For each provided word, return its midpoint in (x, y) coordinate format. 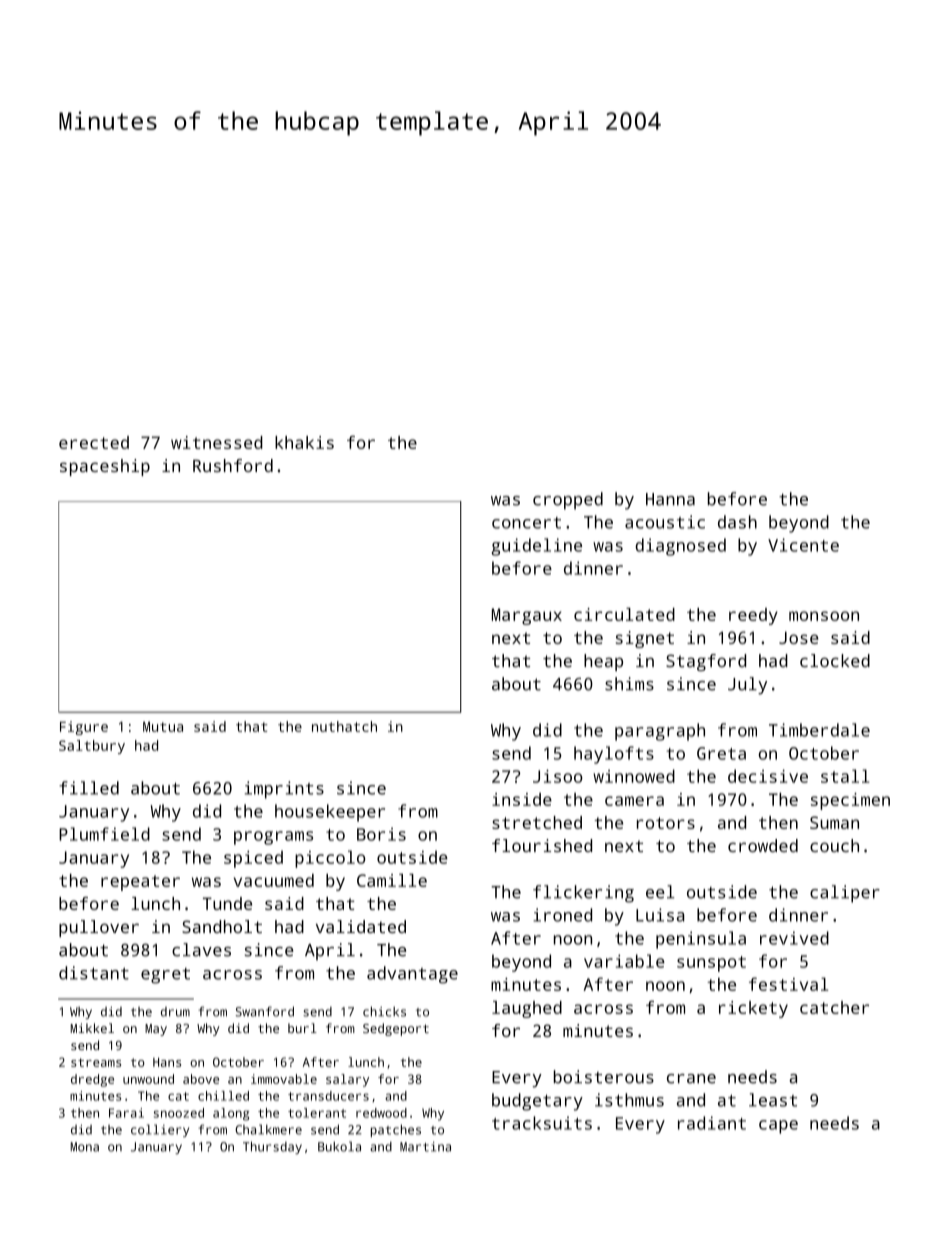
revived (794, 938)
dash (737, 522)
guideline (537, 547)
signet (645, 639)
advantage (412, 975)
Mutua (163, 726)
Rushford (233, 465)
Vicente (803, 545)
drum (175, 1012)
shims (629, 684)
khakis (304, 442)
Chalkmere (268, 1129)
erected (94, 442)
